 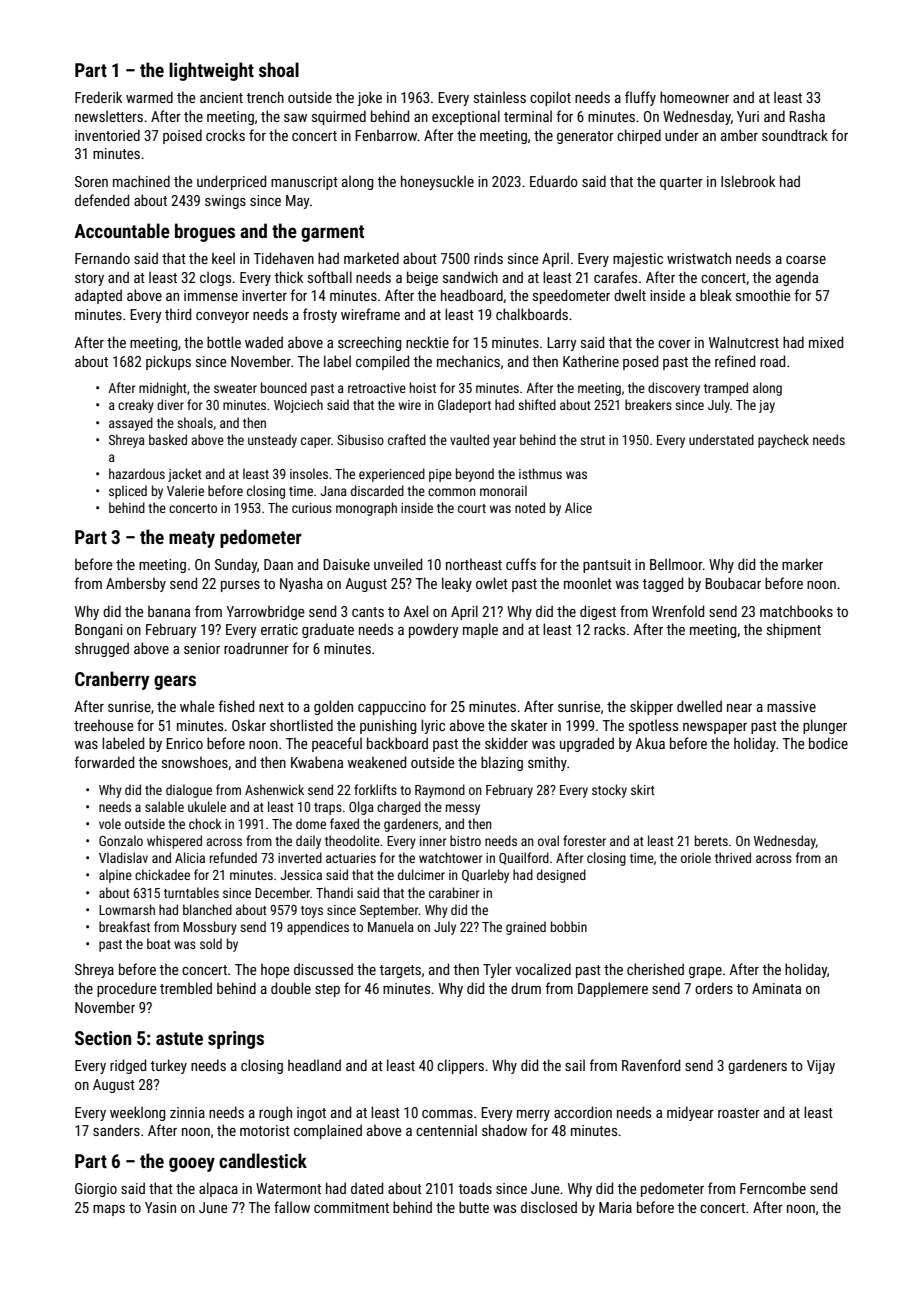 I want to click on sanders, so click(x=116, y=1130).
